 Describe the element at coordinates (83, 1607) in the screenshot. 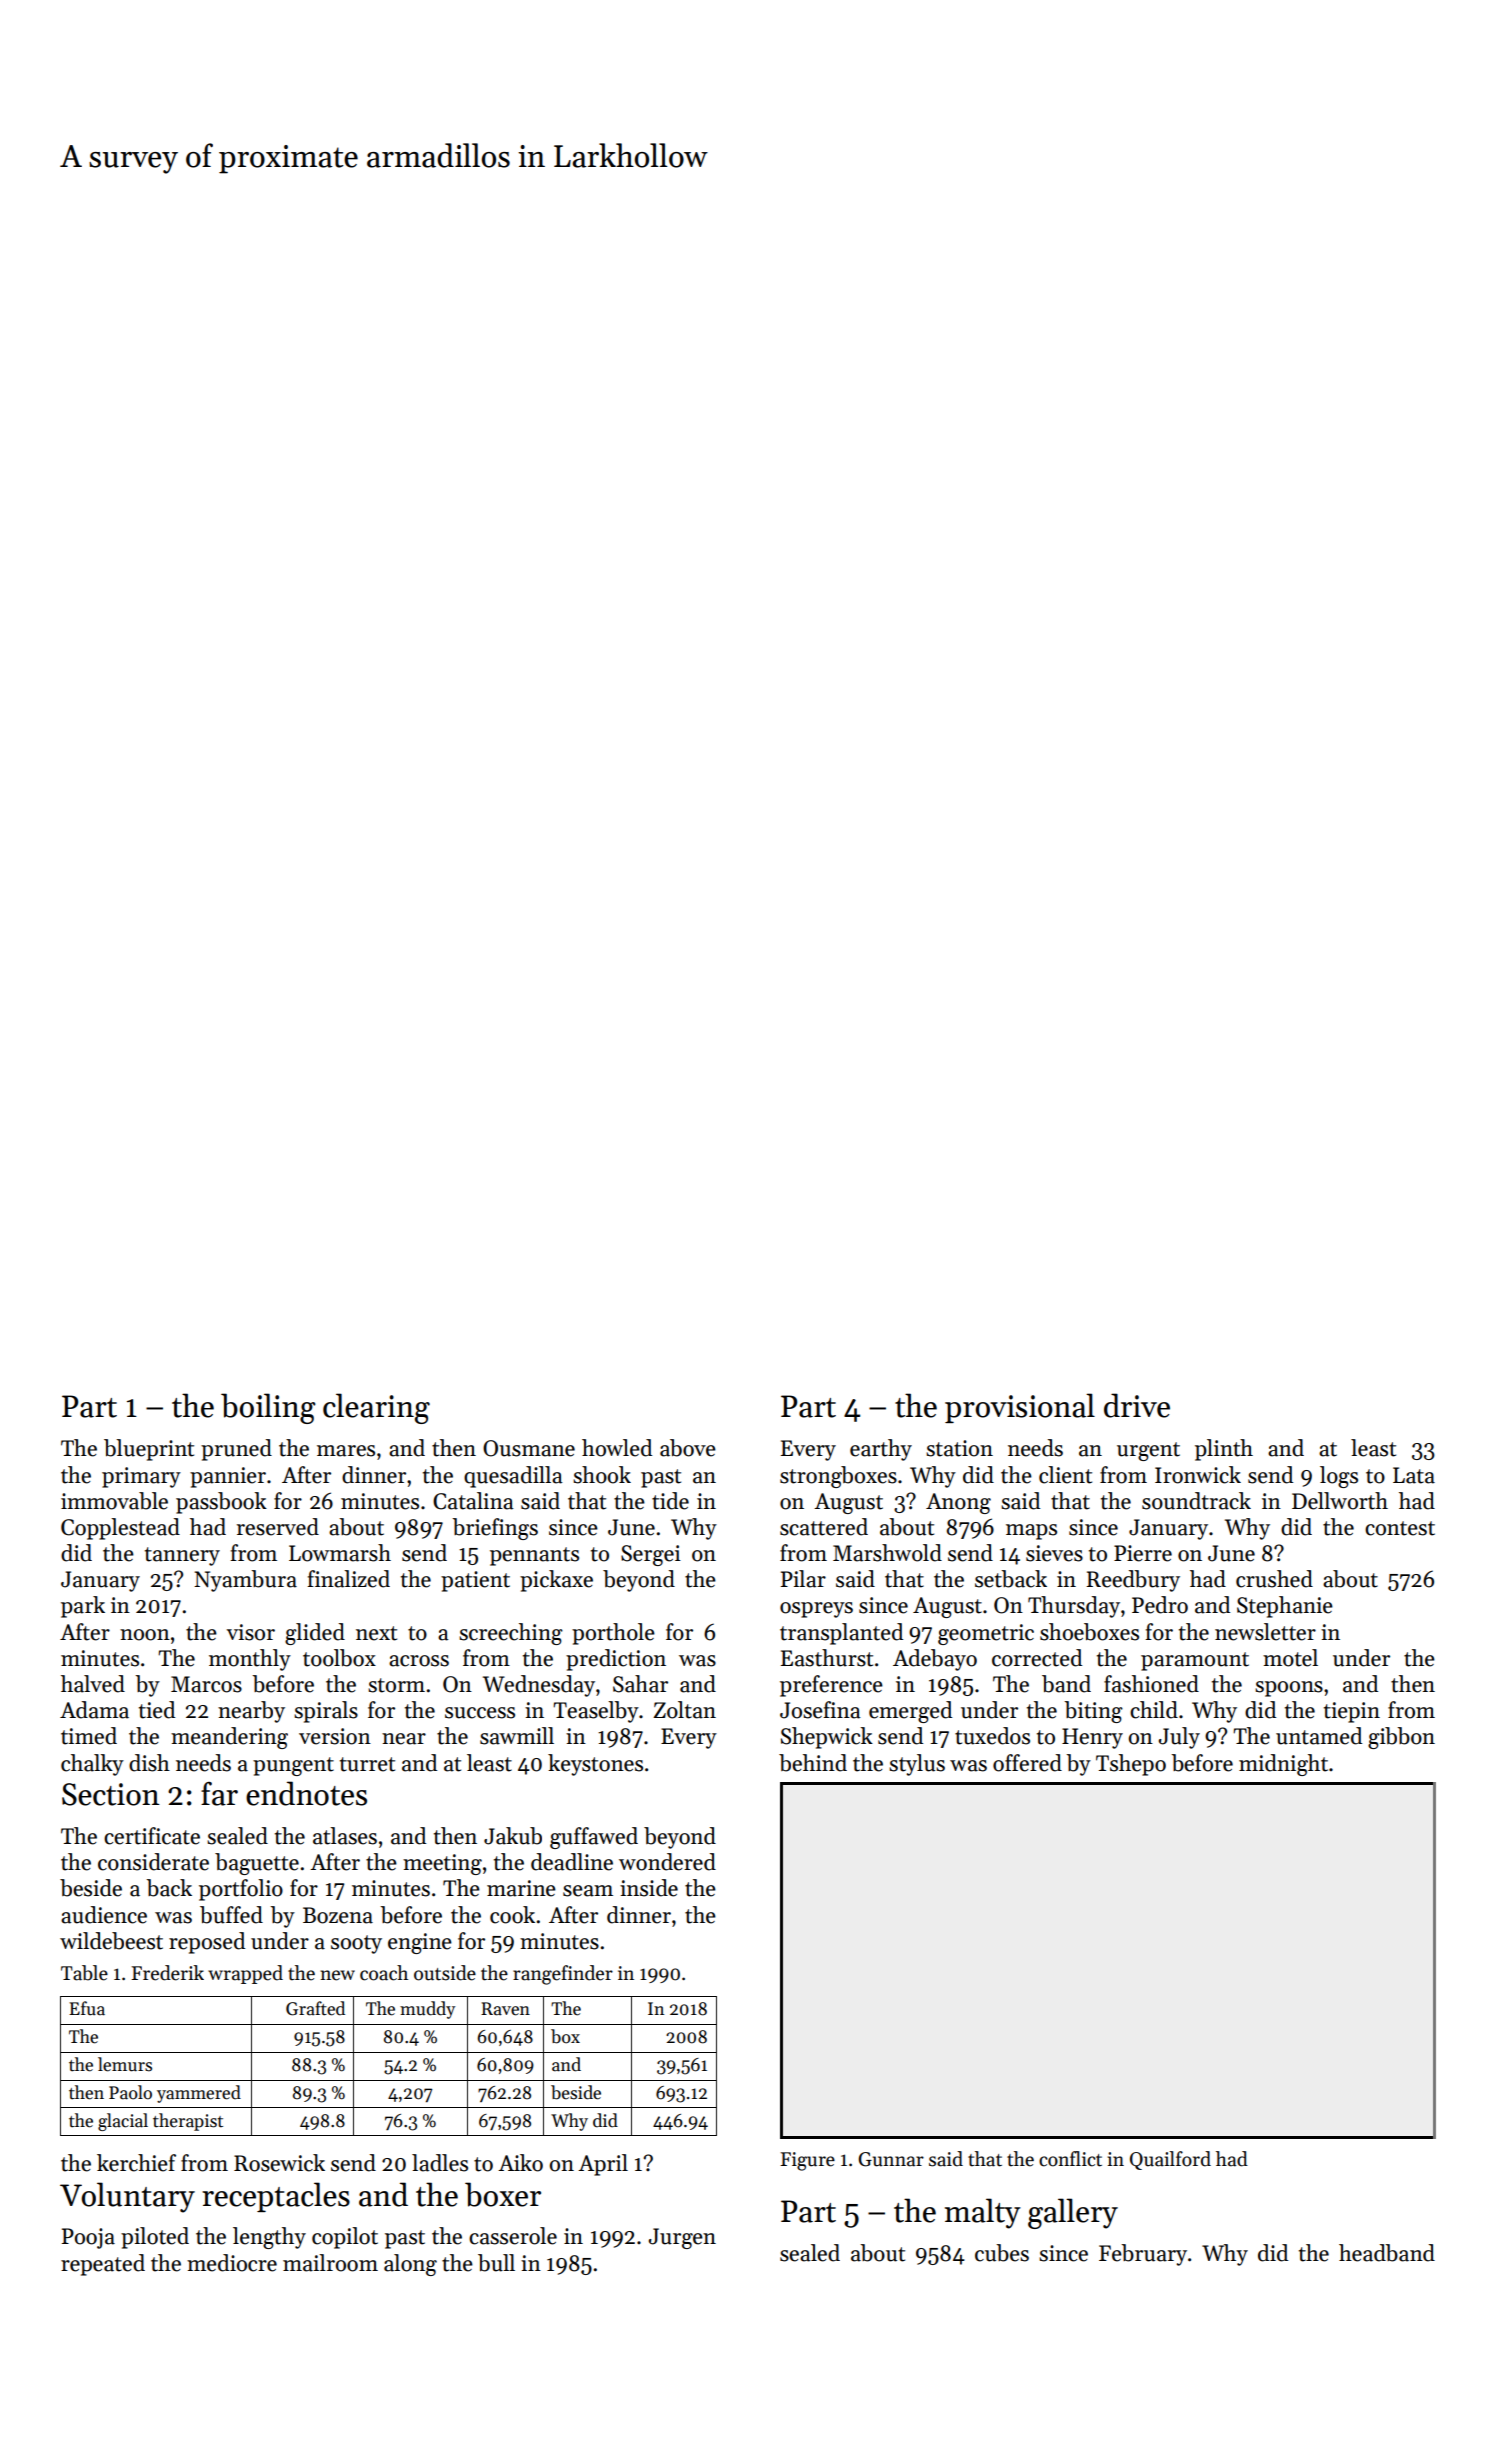

I see `park` at that location.
